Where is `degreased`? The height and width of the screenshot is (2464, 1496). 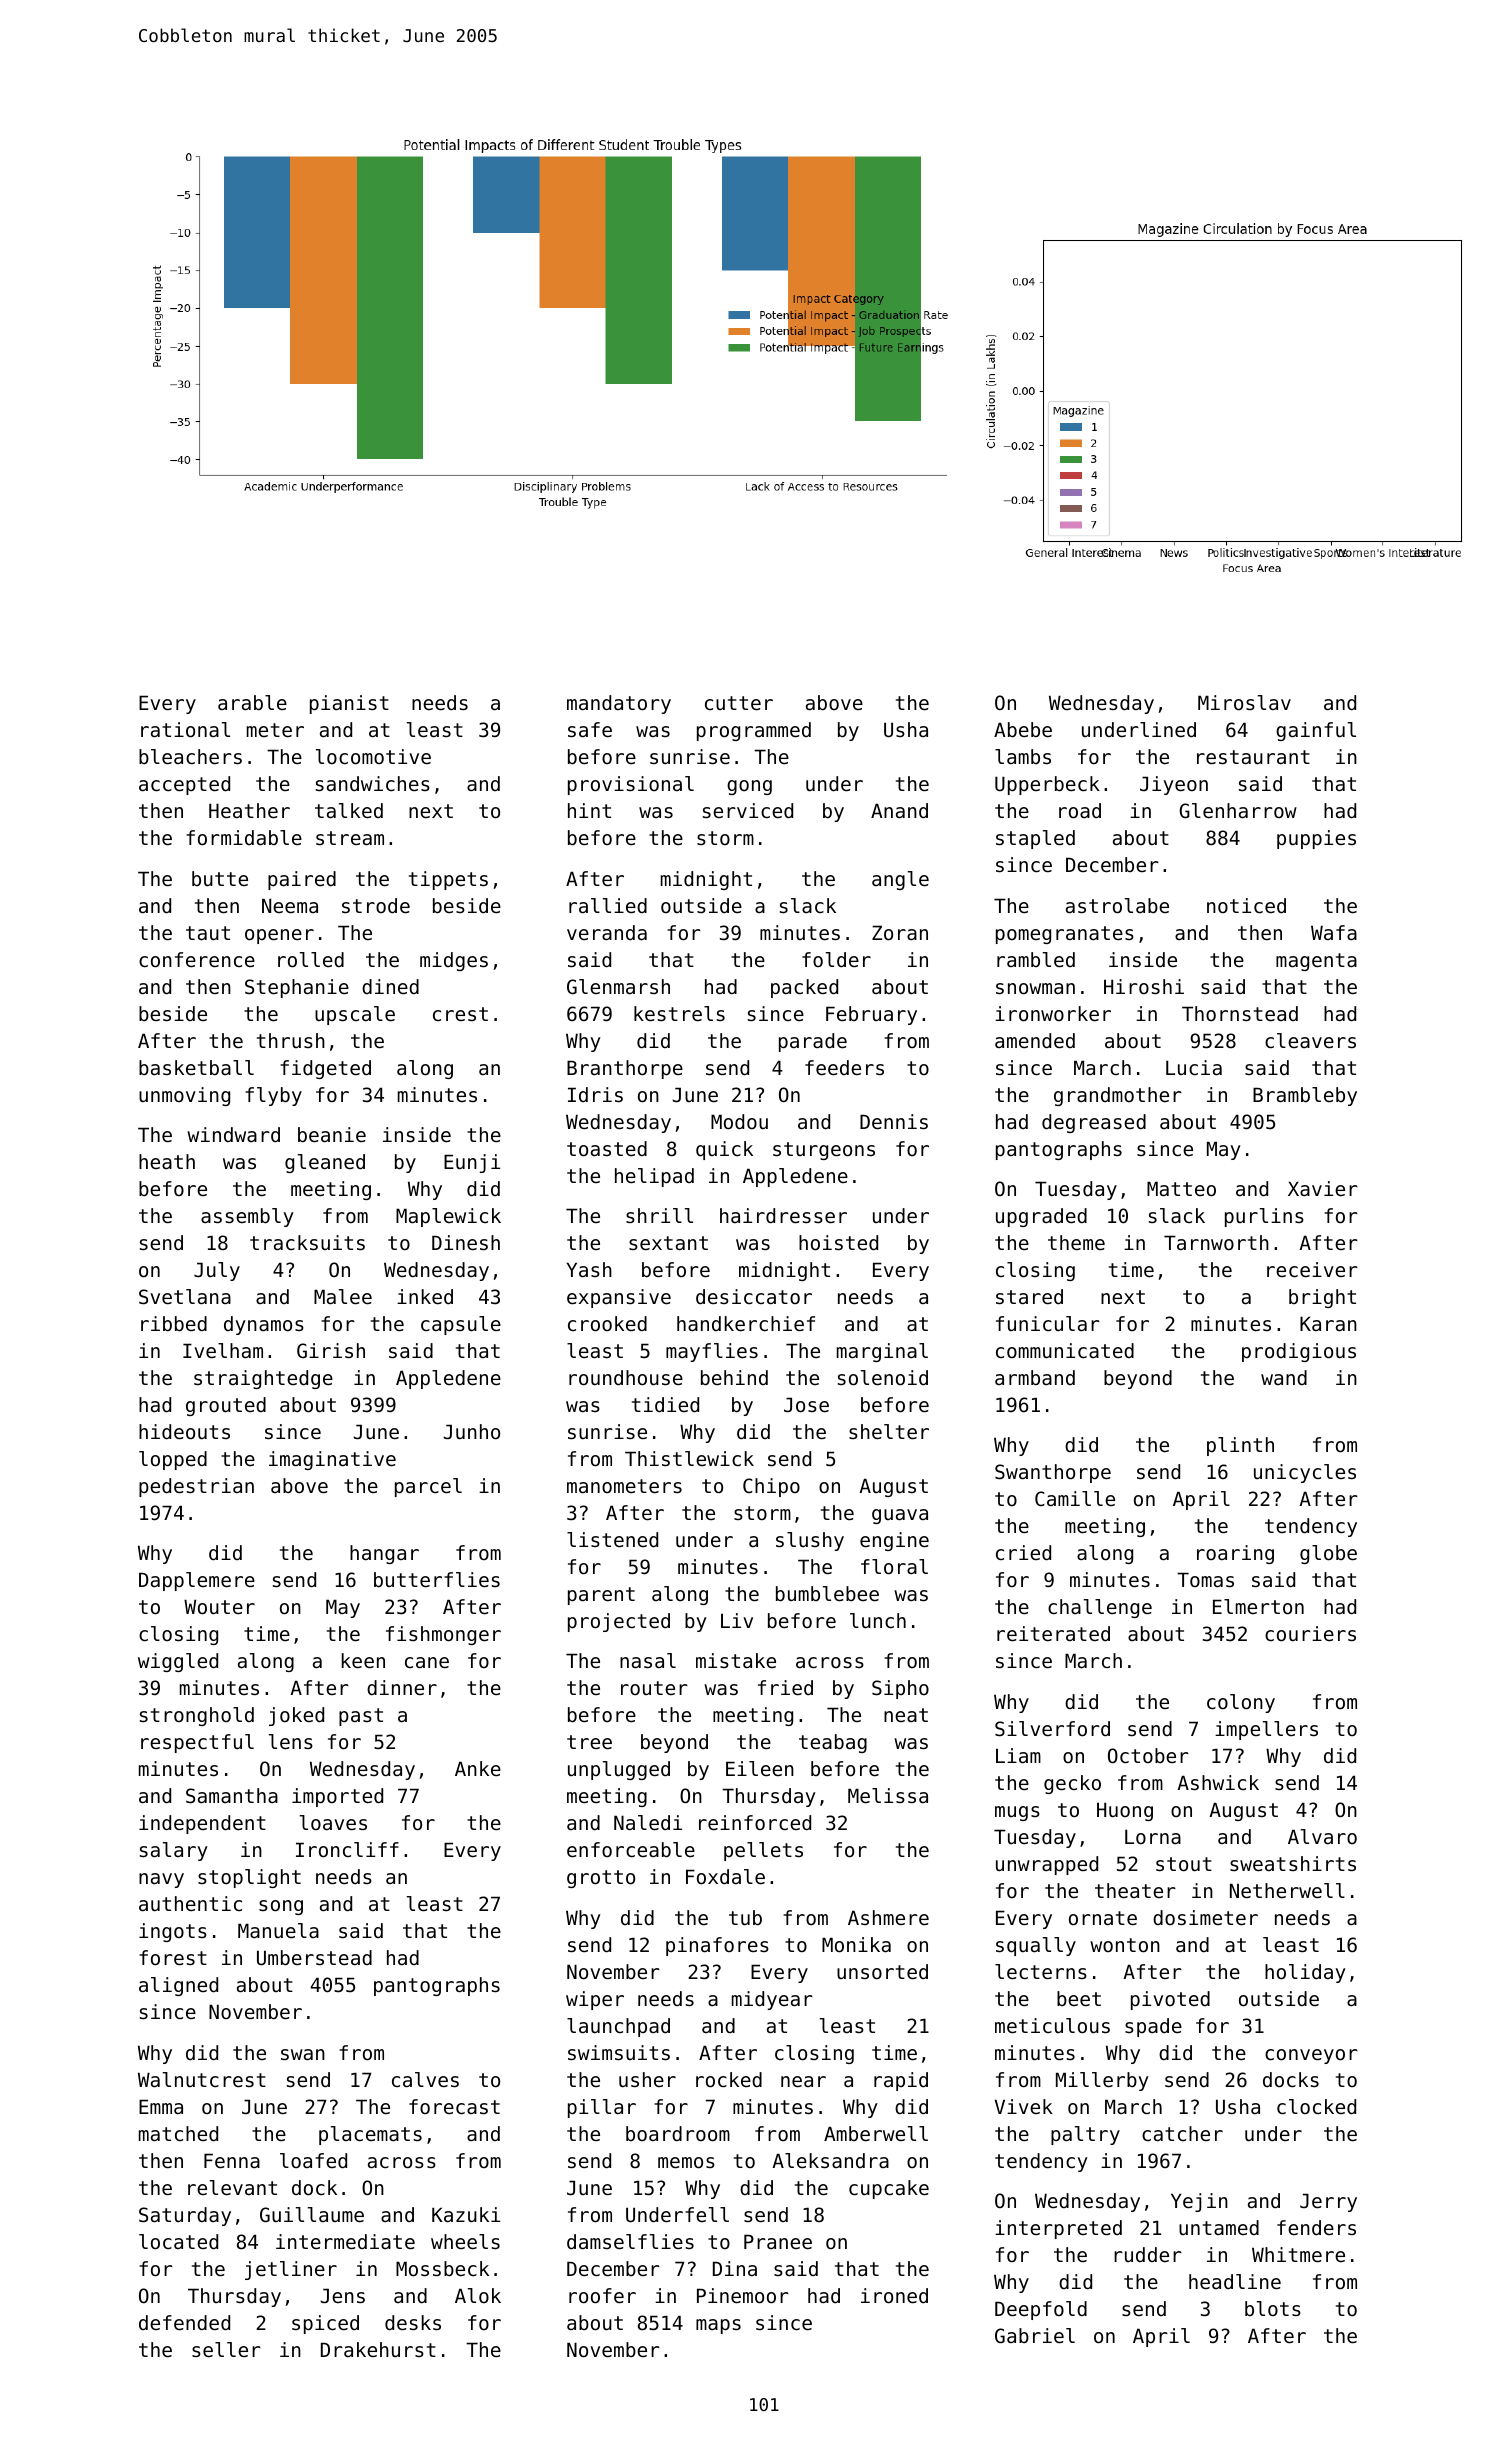 degreased is located at coordinates (1094, 1123).
